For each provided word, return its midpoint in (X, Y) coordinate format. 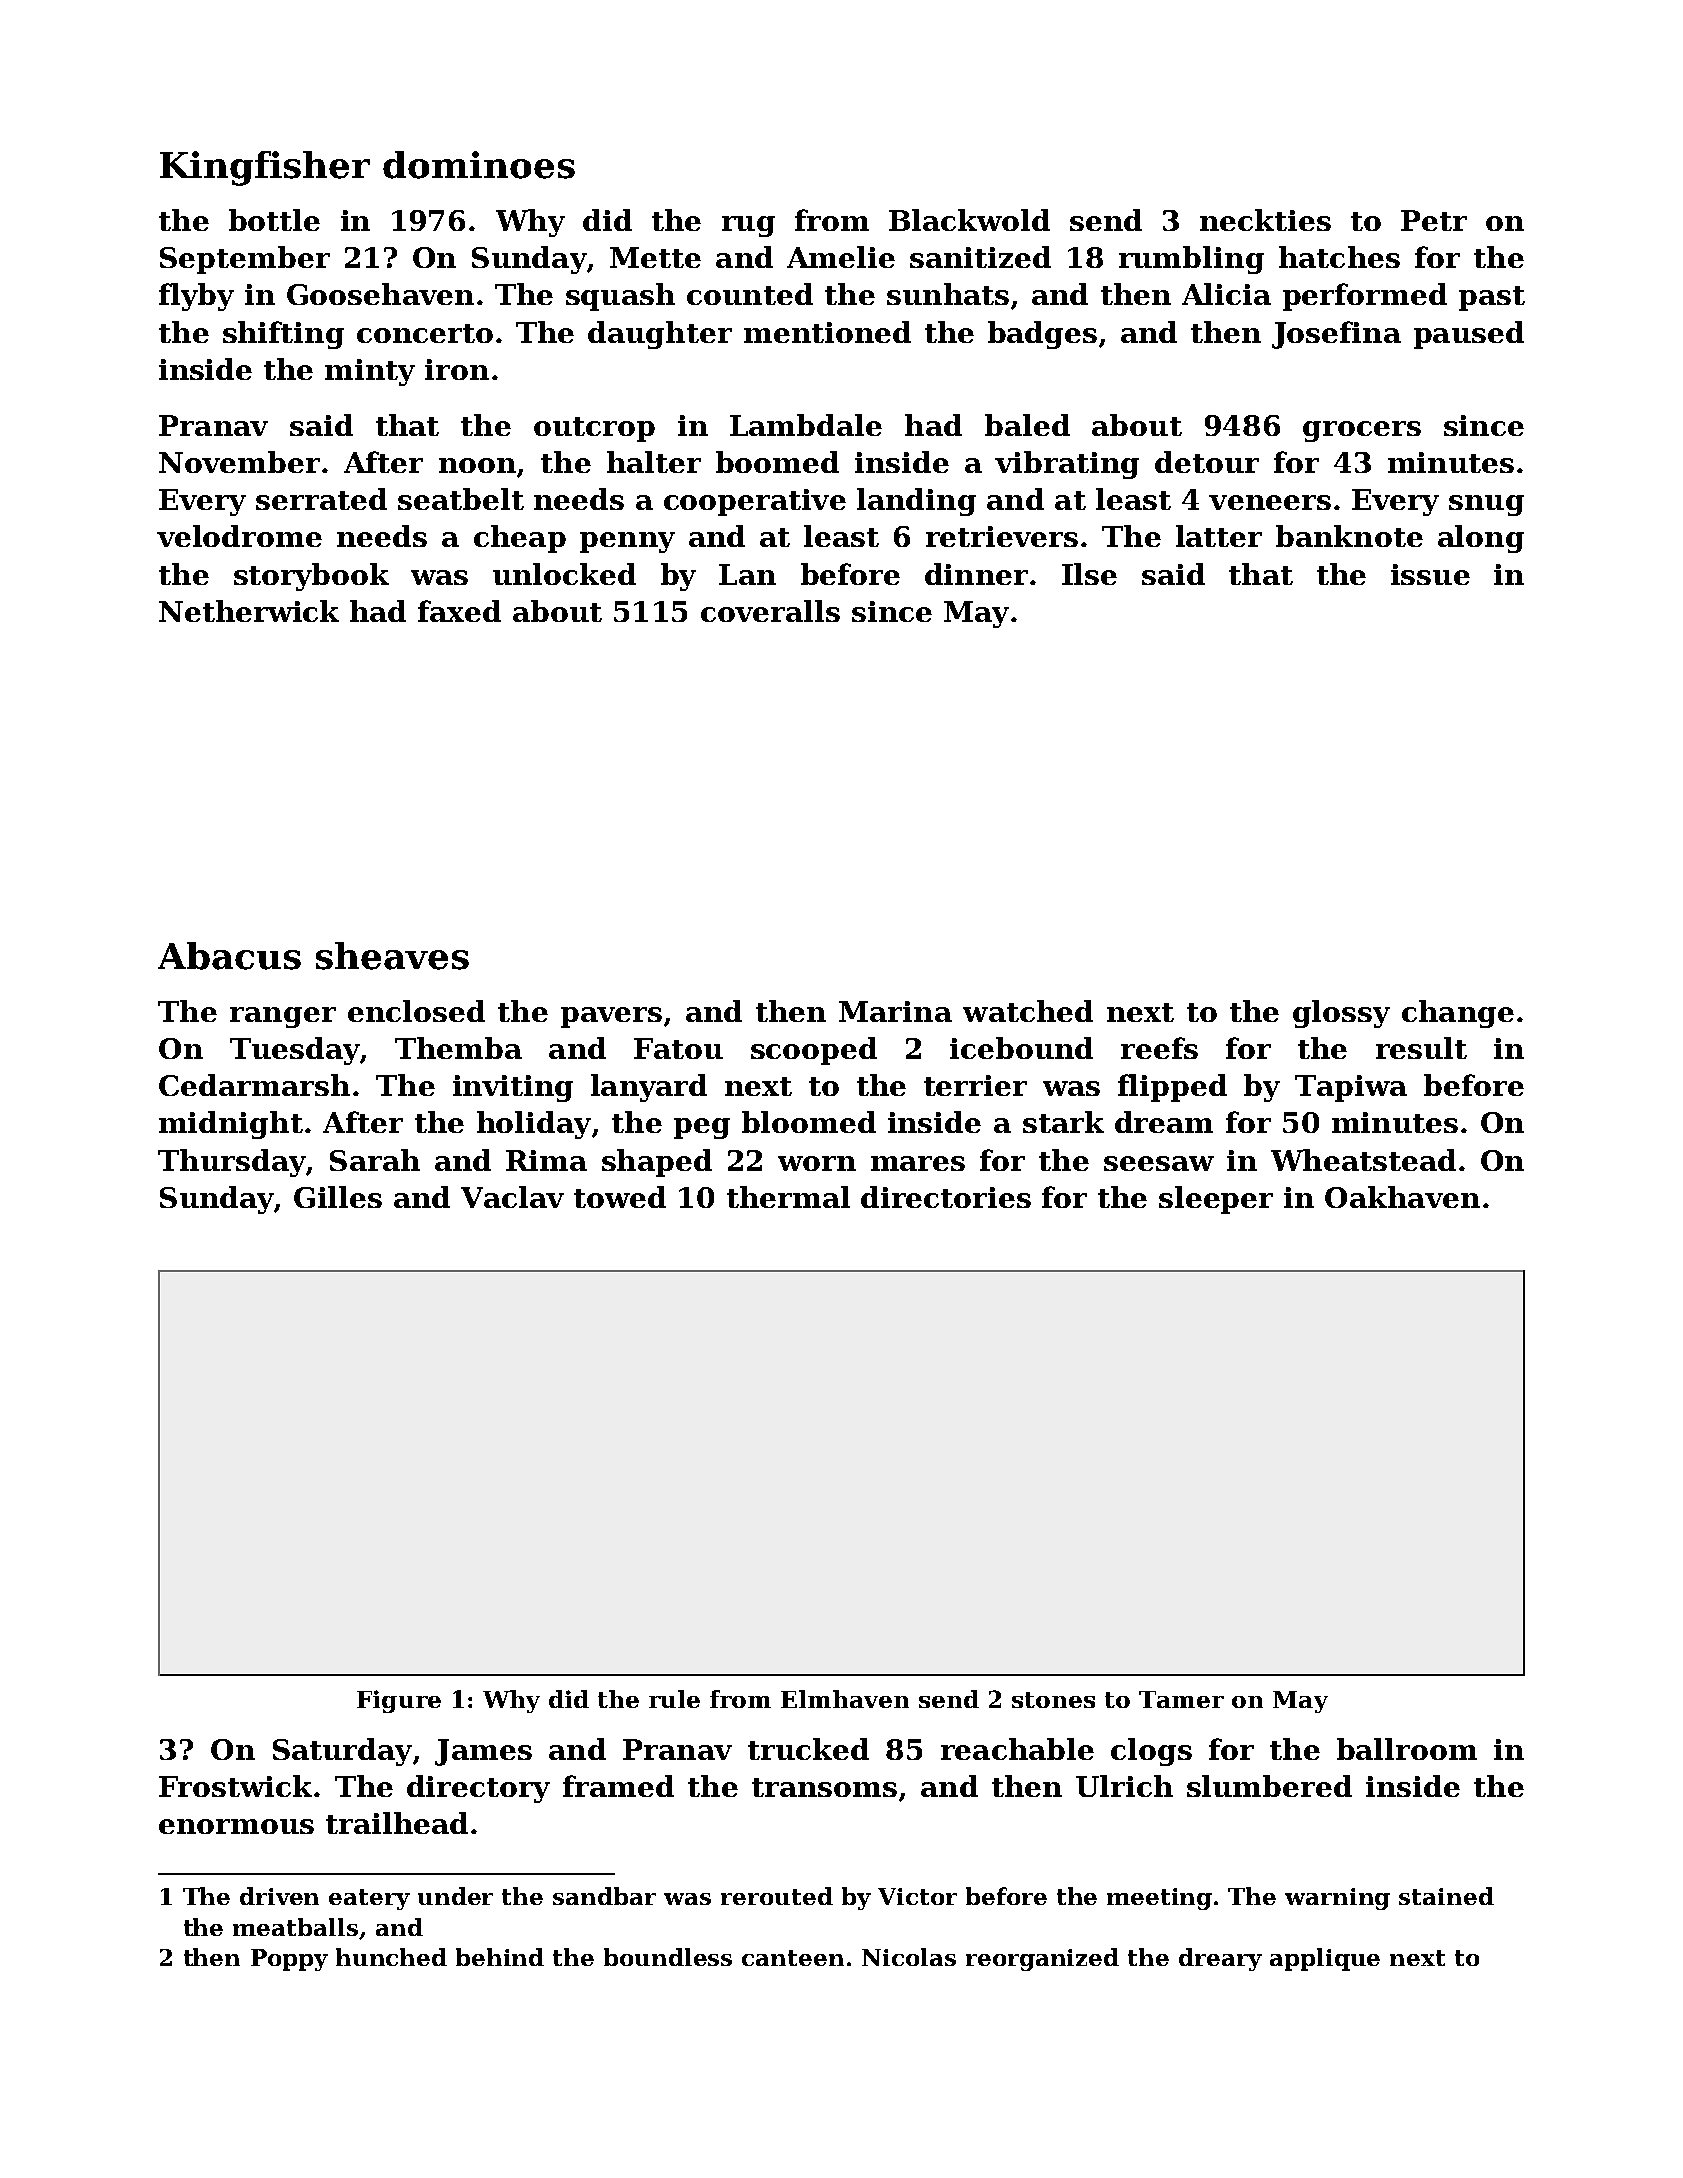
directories (946, 1197)
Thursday (232, 1163)
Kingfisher (265, 168)
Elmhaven (845, 1699)
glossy (1341, 1014)
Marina (895, 1011)
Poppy (289, 1960)
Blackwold (969, 220)
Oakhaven (1402, 1197)
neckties (1265, 220)
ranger (283, 1017)
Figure (399, 1701)
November (239, 462)
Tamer (1181, 1699)
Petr (1434, 220)
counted (750, 294)
